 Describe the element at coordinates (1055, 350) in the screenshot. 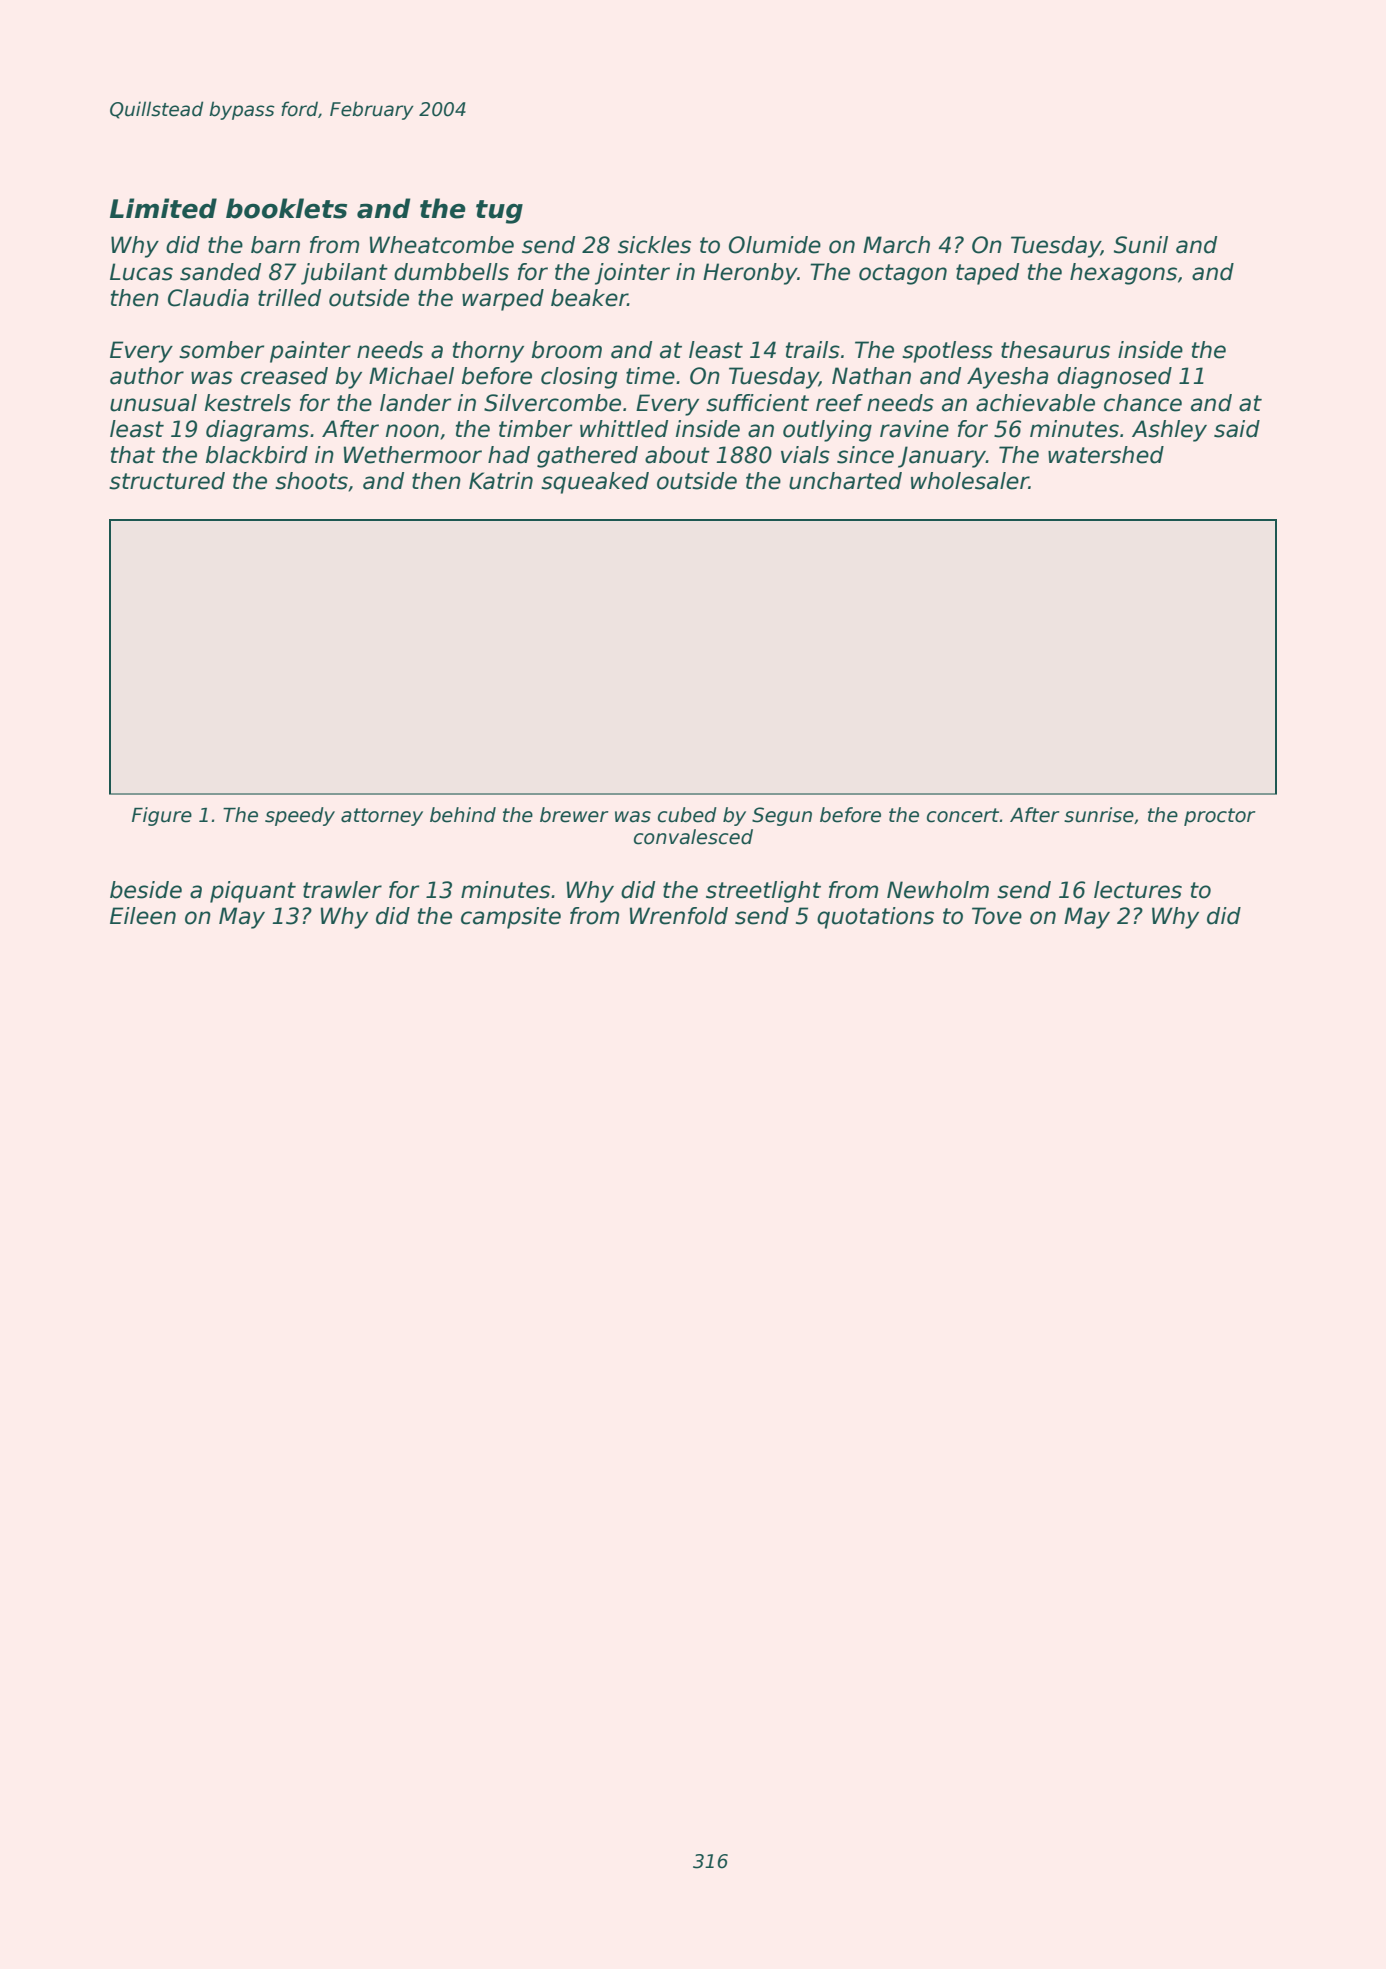

I see `thesaurus` at that location.
